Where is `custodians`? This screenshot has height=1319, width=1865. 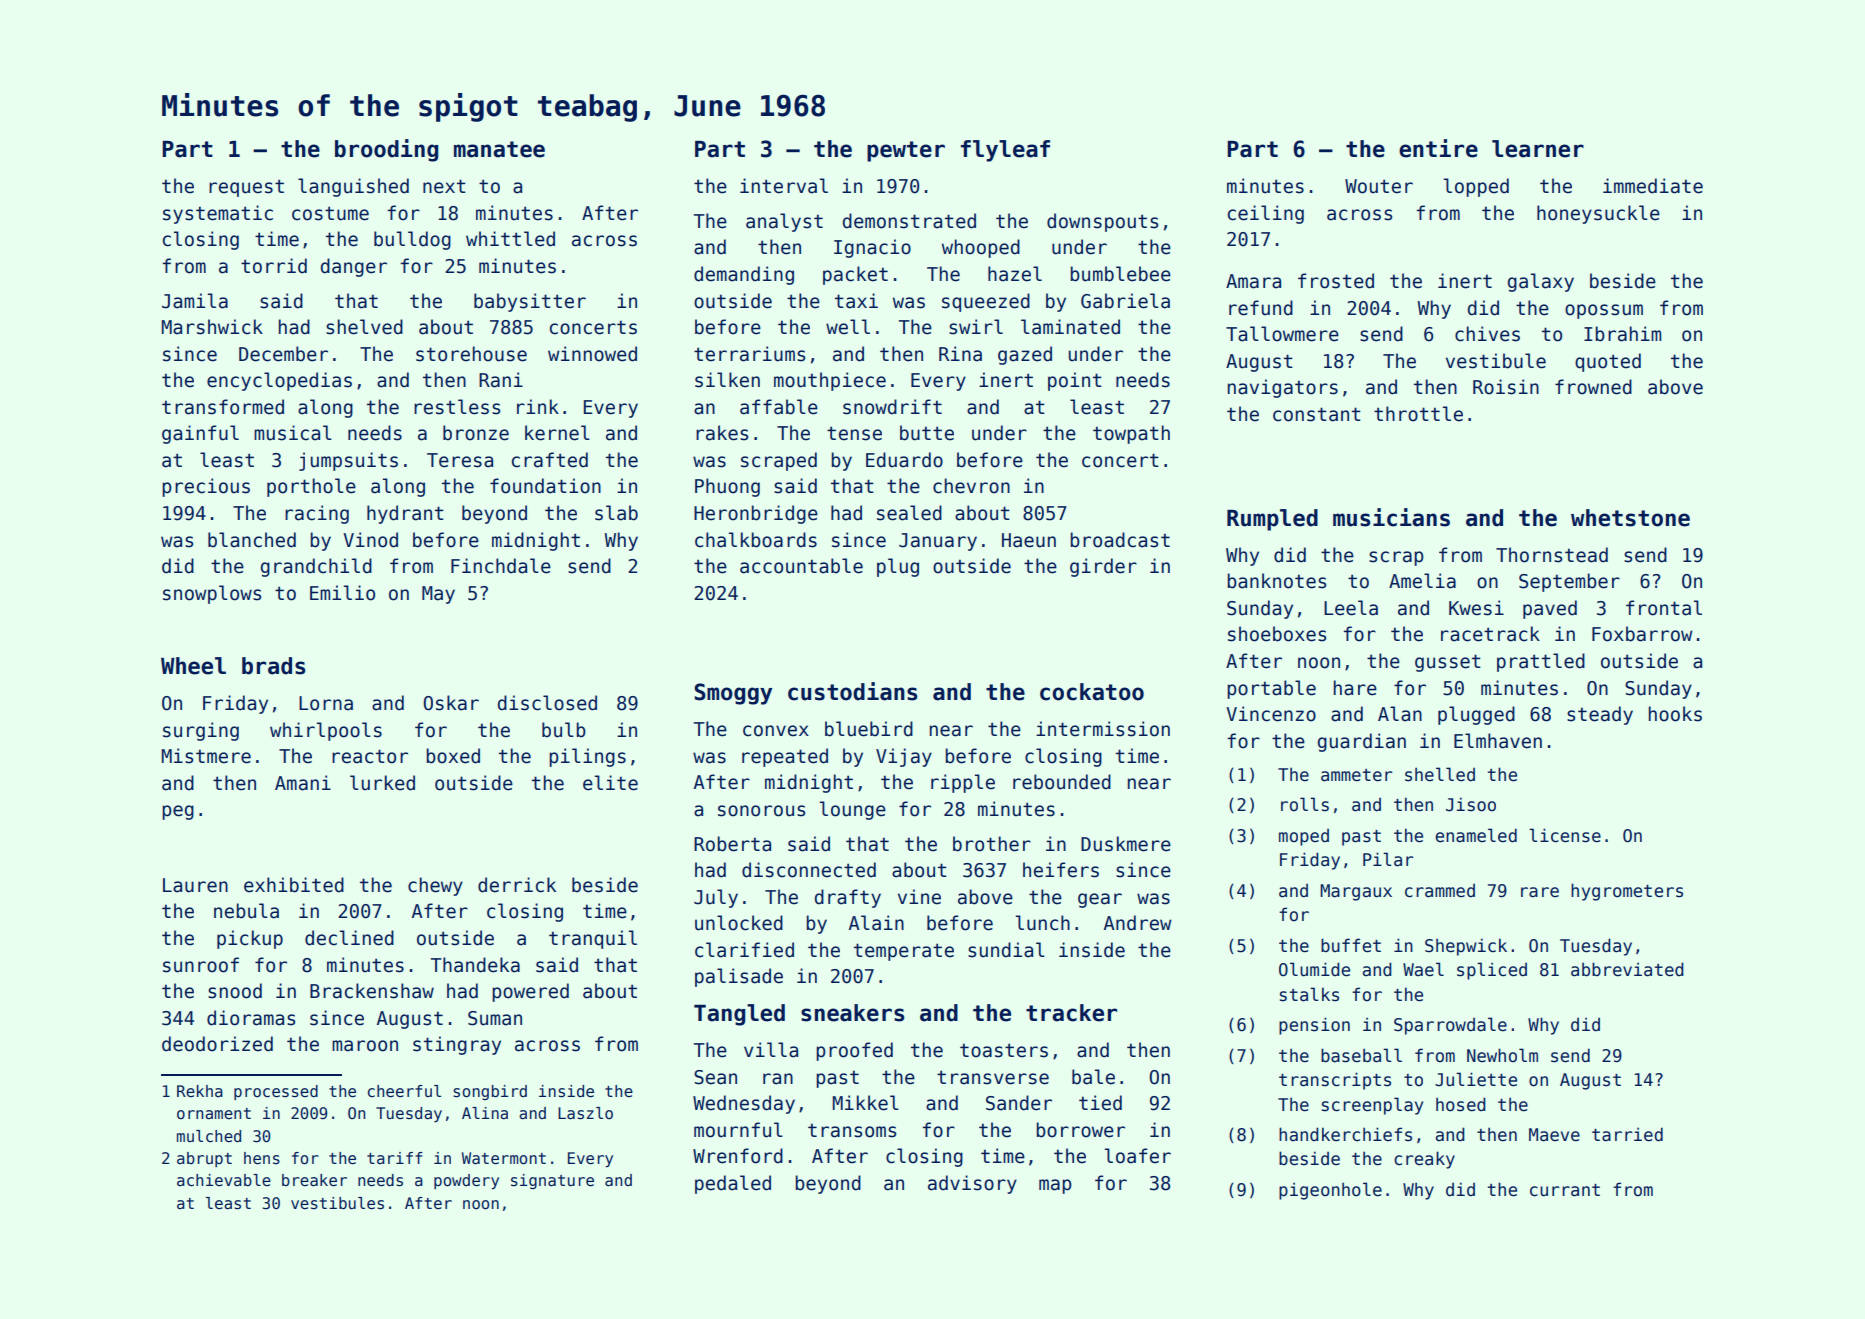
custodians is located at coordinates (853, 691).
